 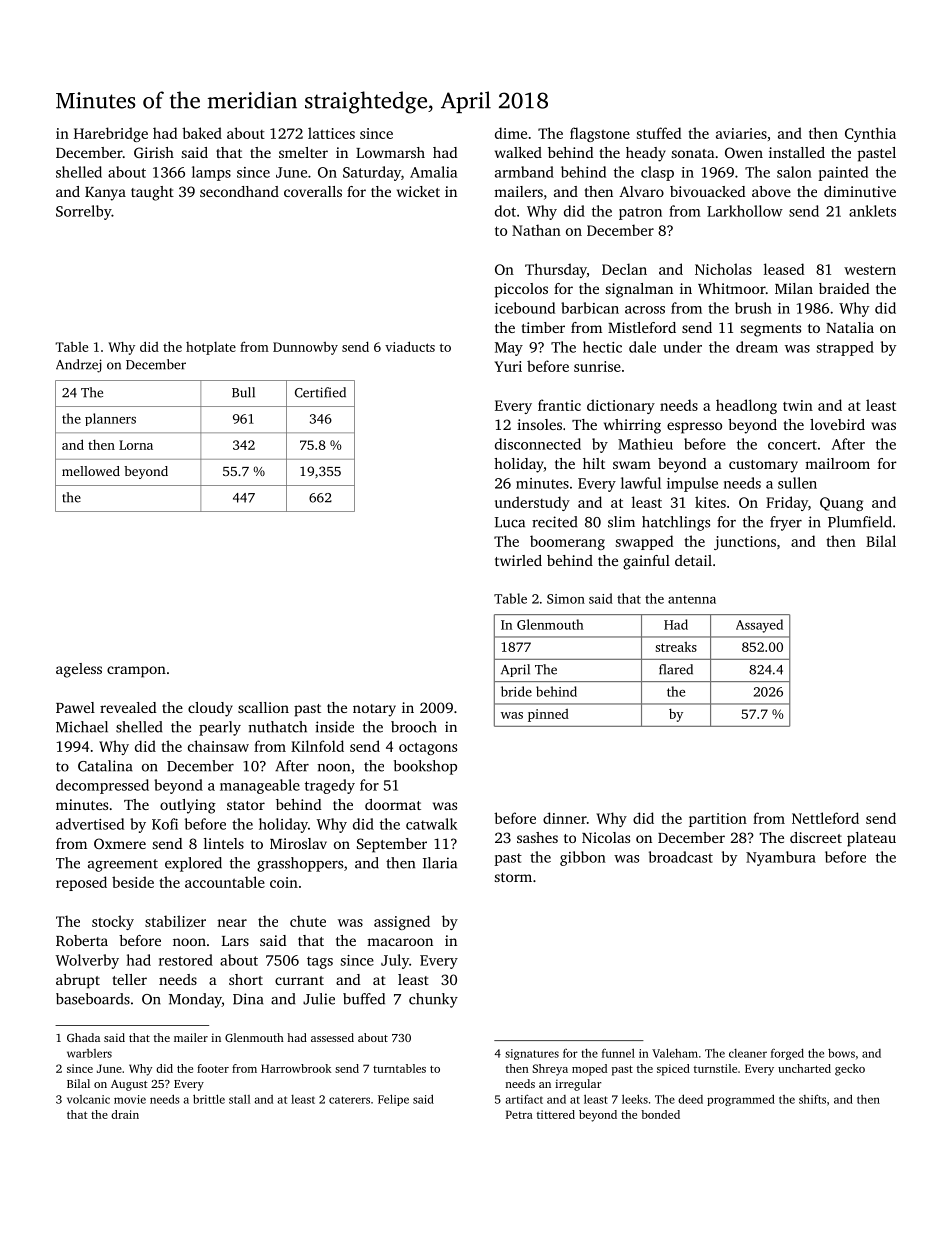 I want to click on stuffed, so click(x=659, y=133).
